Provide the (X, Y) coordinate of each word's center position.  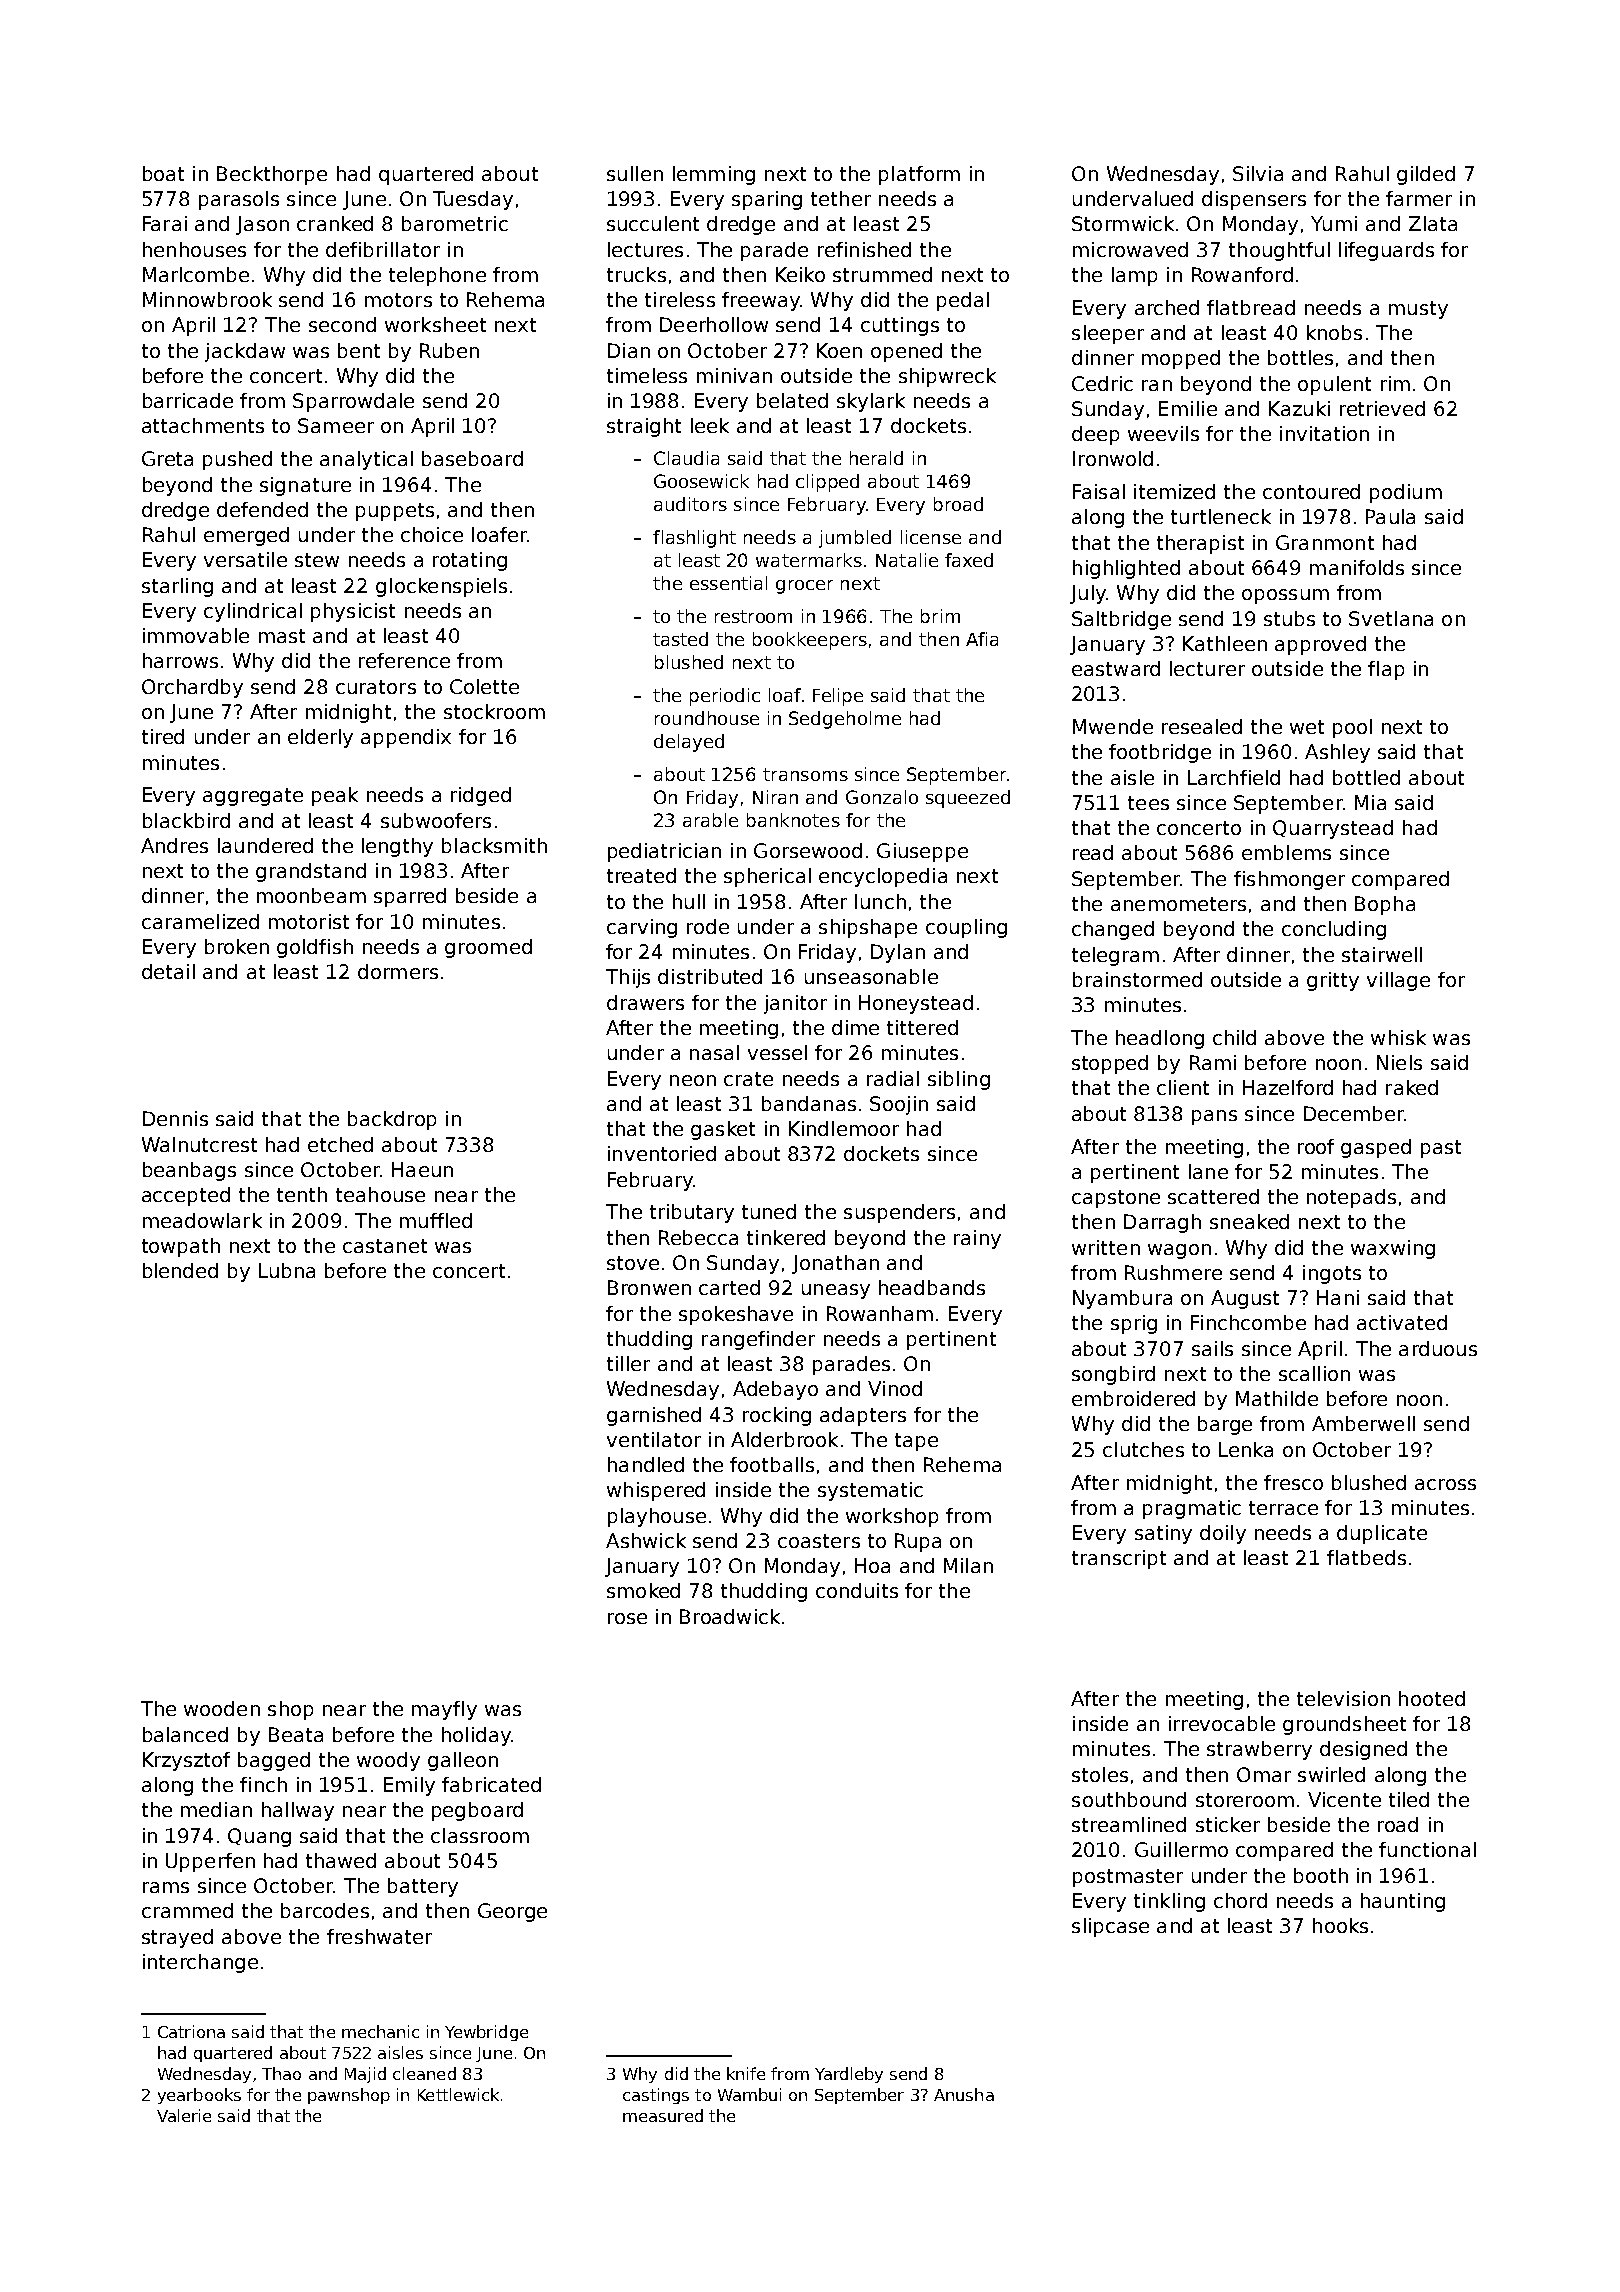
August (1245, 1299)
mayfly (444, 1710)
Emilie (1188, 408)
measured (663, 2115)
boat (163, 173)
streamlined (1129, 1824)
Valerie (184, 2115)
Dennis (175, 1118)
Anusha (964, 2094)
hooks (1340, 1925)
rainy (977, 1239)
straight (644, 427)
